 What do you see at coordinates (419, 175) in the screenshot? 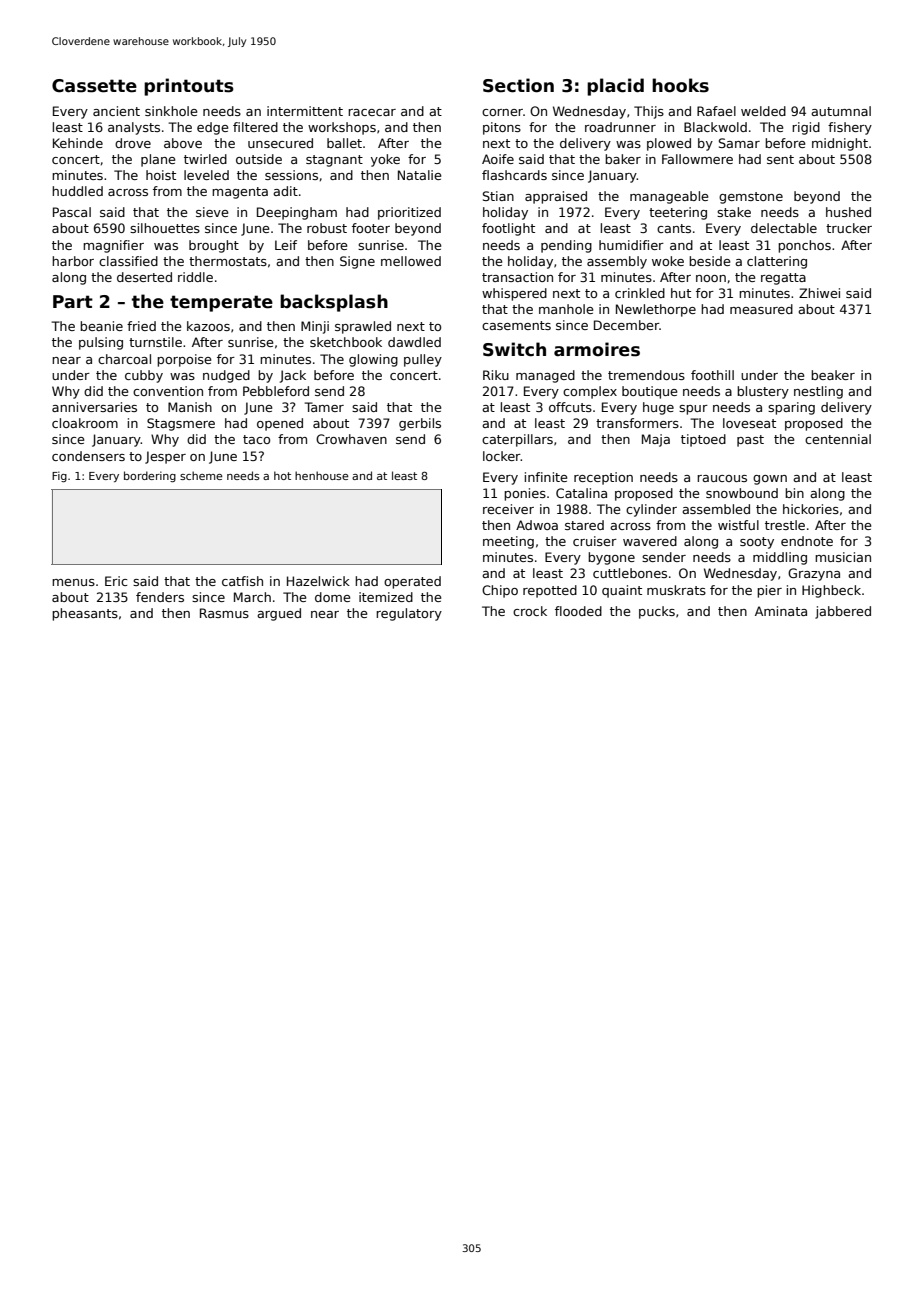
I see `Natalie` at bounding box center [419, 175].
